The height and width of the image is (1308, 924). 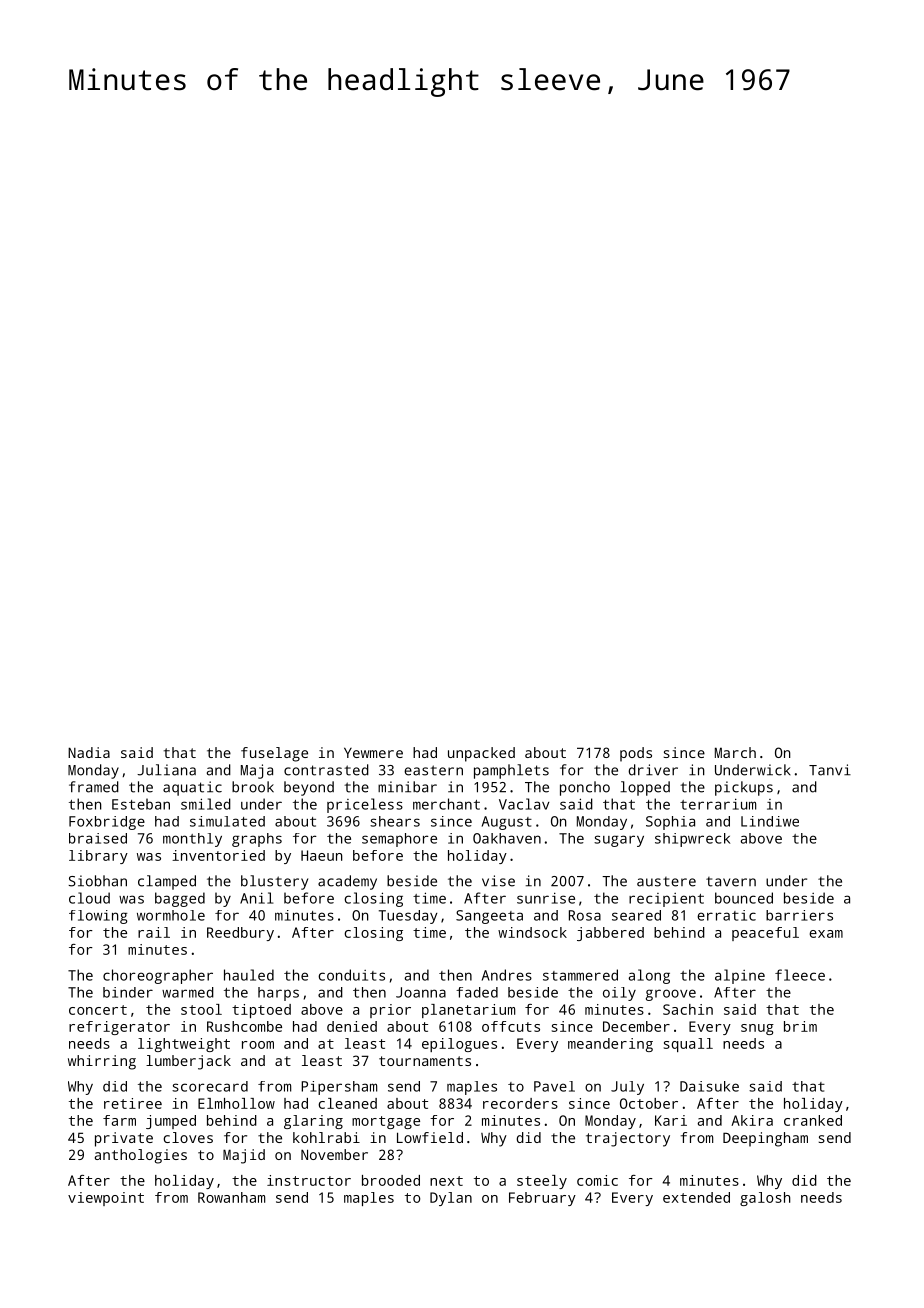 What do you see at coordinates (240, 934) in the image?
I see `Reedbury` at bounding box center [240, 934].
